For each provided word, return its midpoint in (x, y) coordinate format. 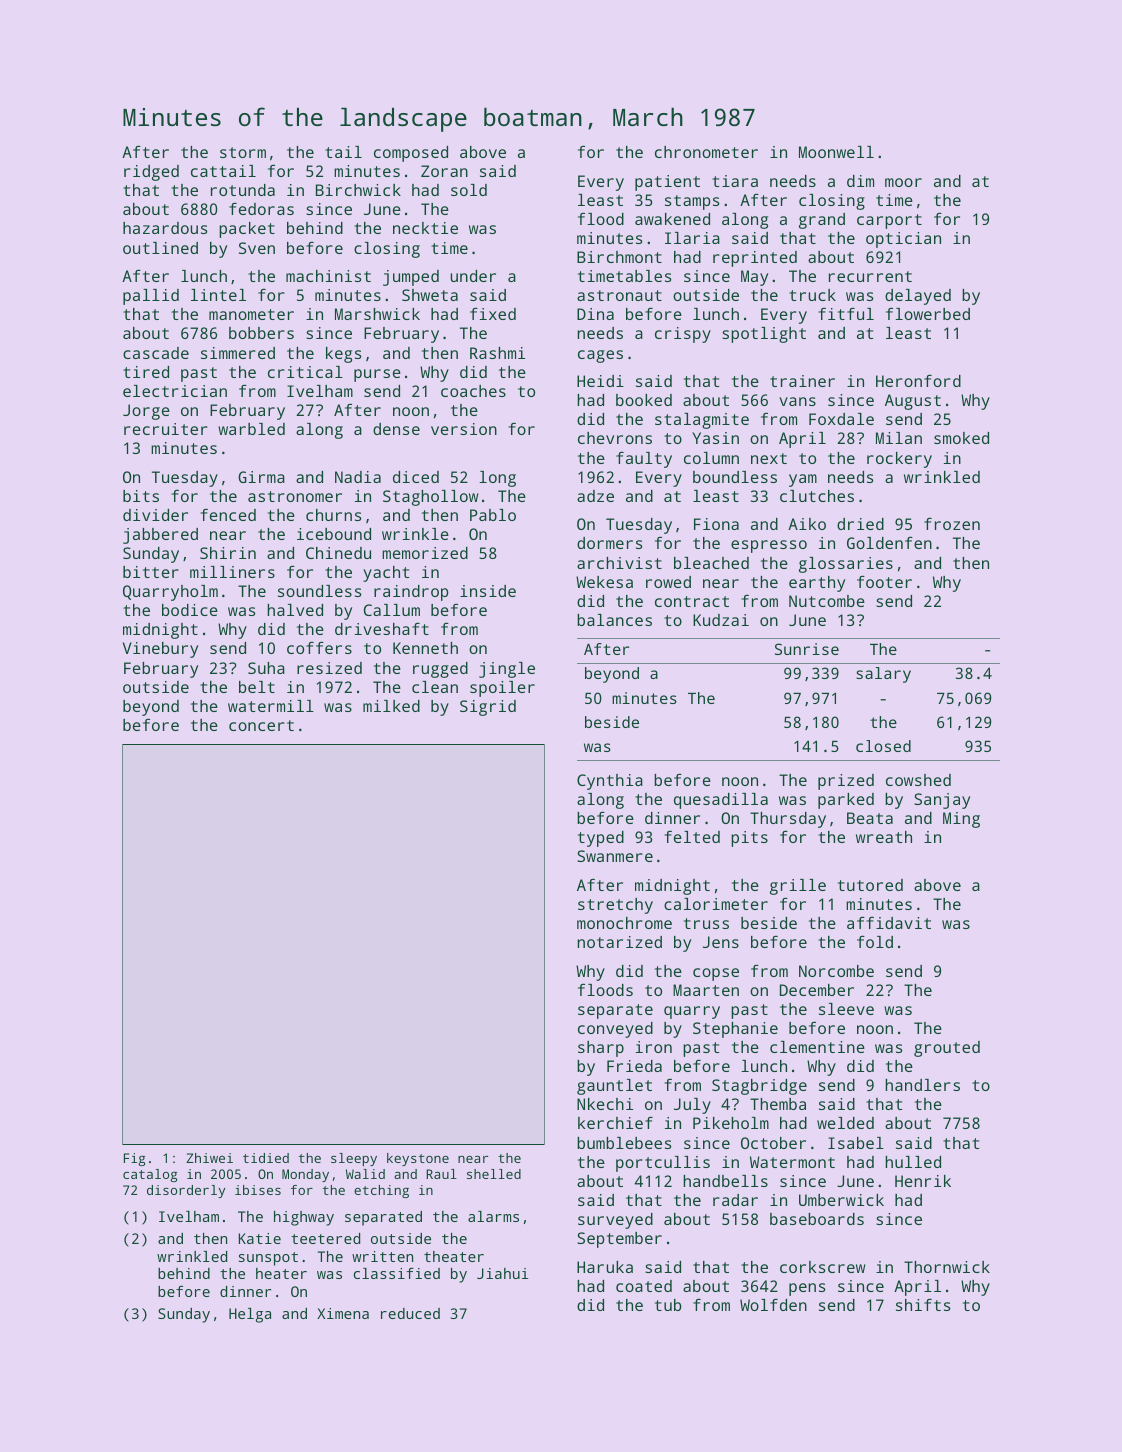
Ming (961, 820)
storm (243, 152)
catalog (150, 1175)
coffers (319, 647)
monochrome (624, 923)
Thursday (788, 820)
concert (261, 725)
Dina (595, 314)
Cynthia (610, 782)
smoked (961, 438)
